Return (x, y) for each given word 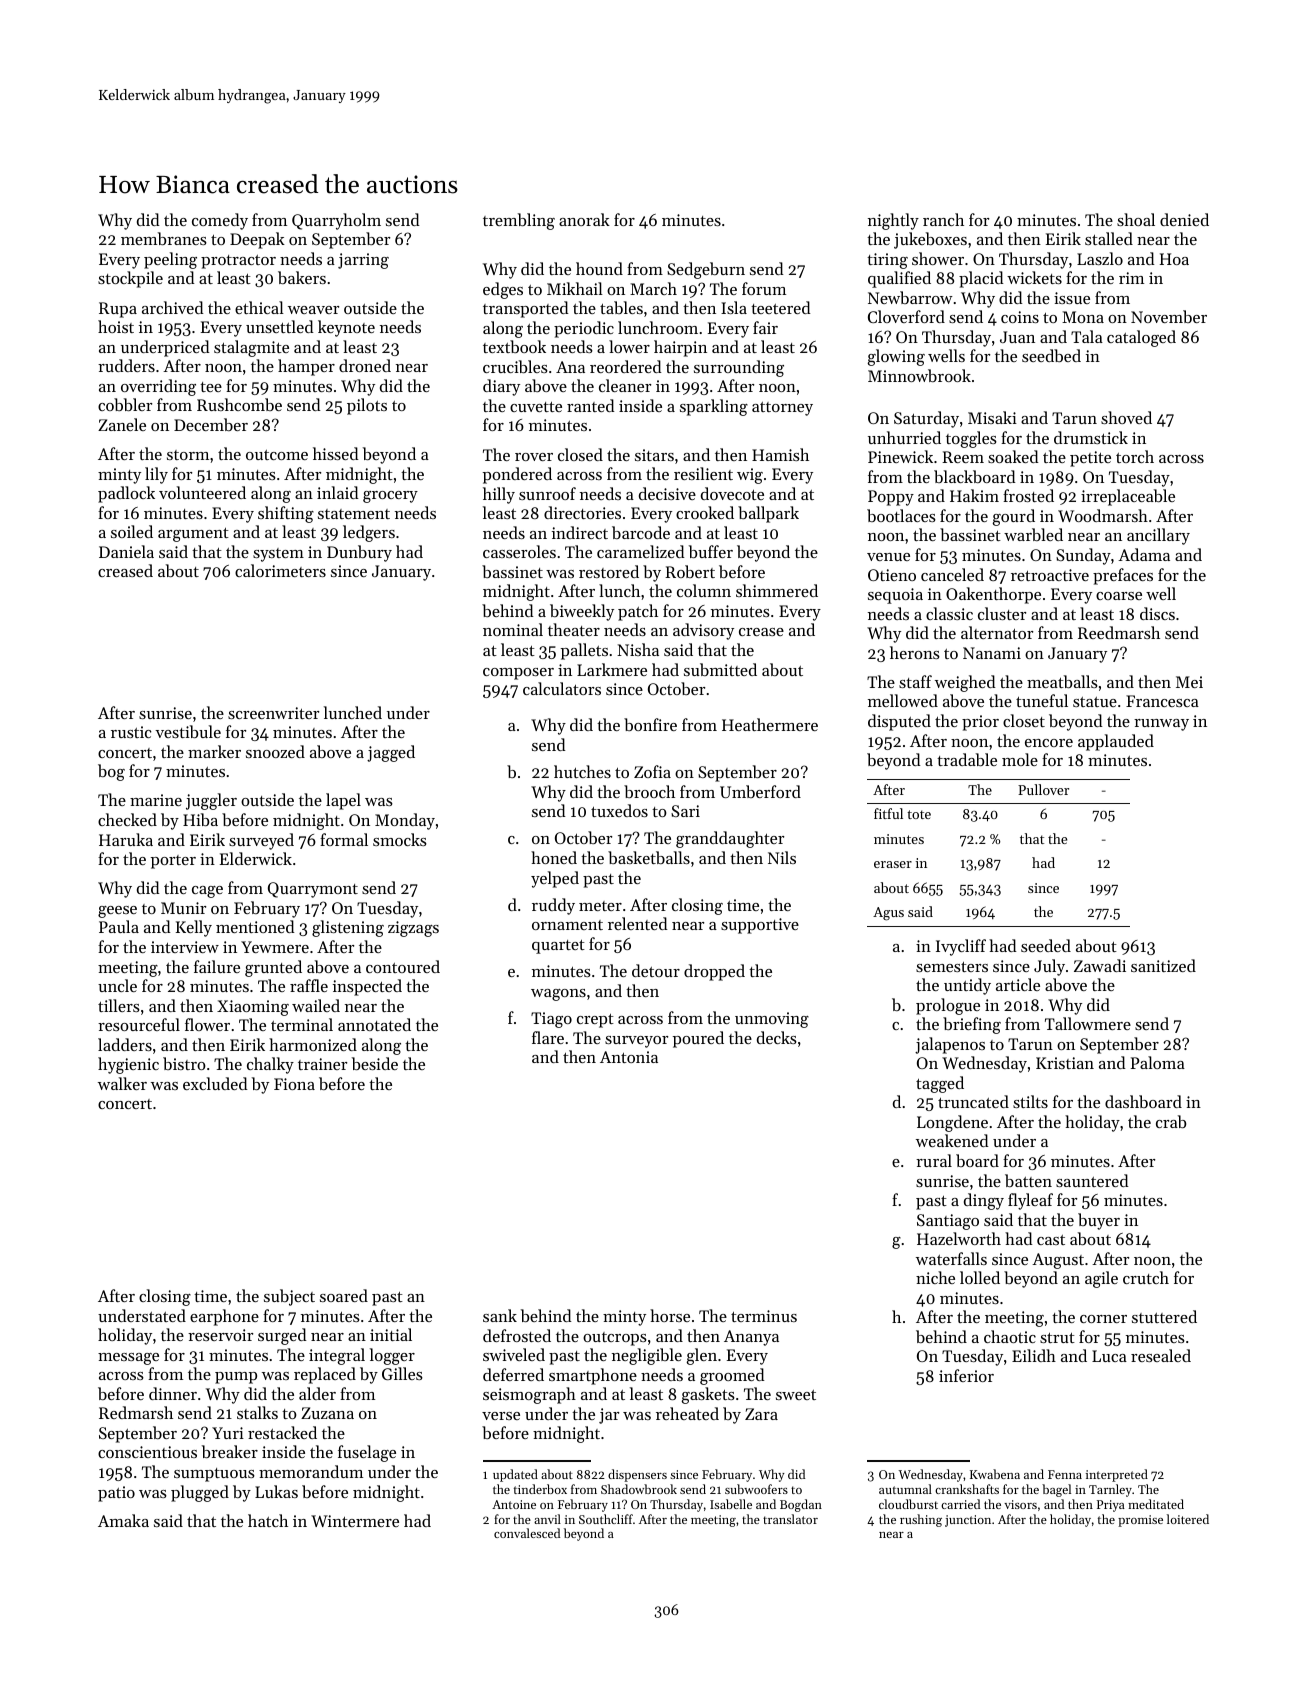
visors (1020, 1504)
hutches (582, 771)
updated (515, 1475)
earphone (224, 1317)
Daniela (126, 551)
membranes (164, 238)
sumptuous (214, 1475)
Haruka (126, 839)
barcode (641, 532)
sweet (796, 1395)
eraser (893, 864)
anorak (584, 219)
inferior (966, 1375)
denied (1184, 219)
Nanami (992, 653)
